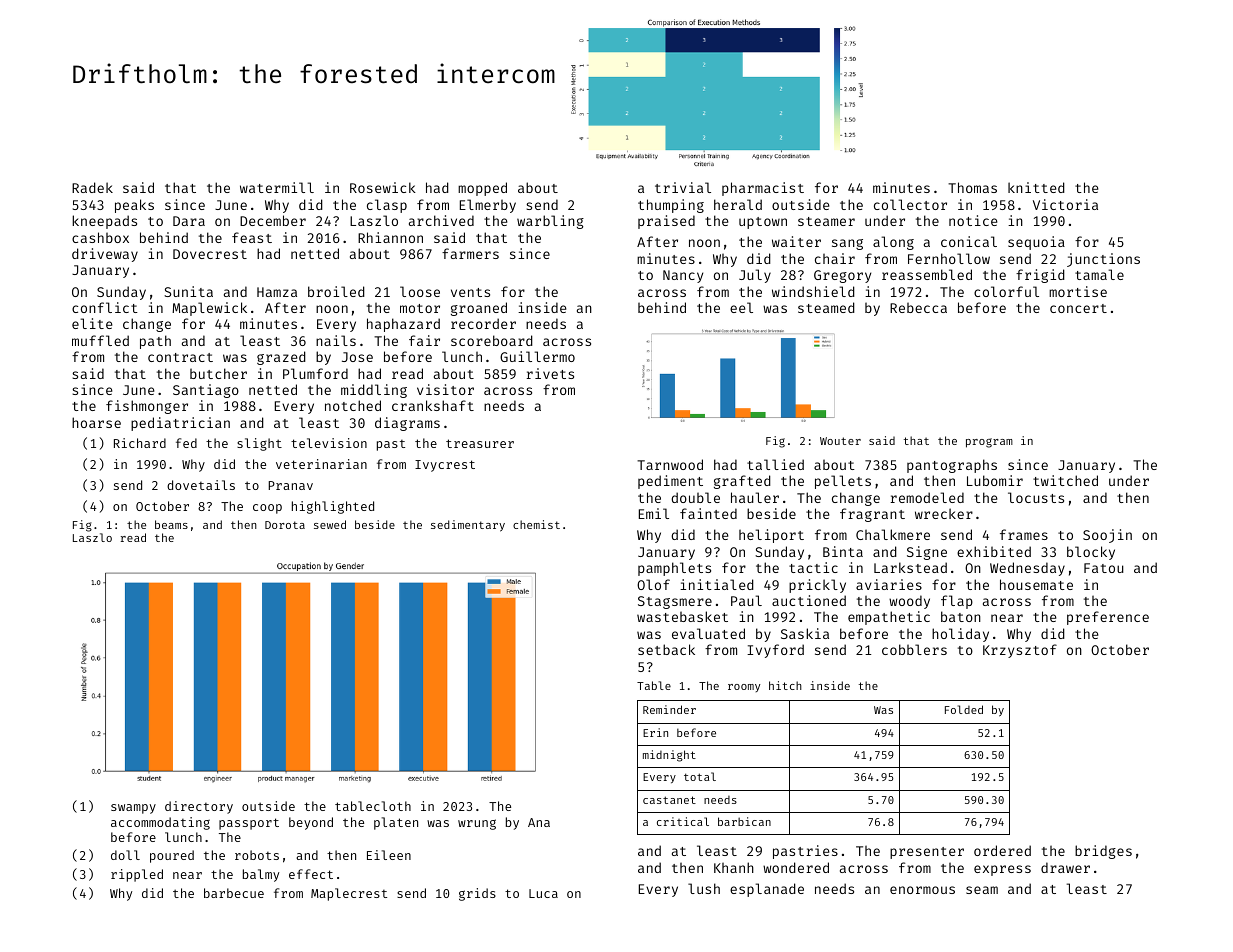  I want to click on pantographs, so click(952, 466).
